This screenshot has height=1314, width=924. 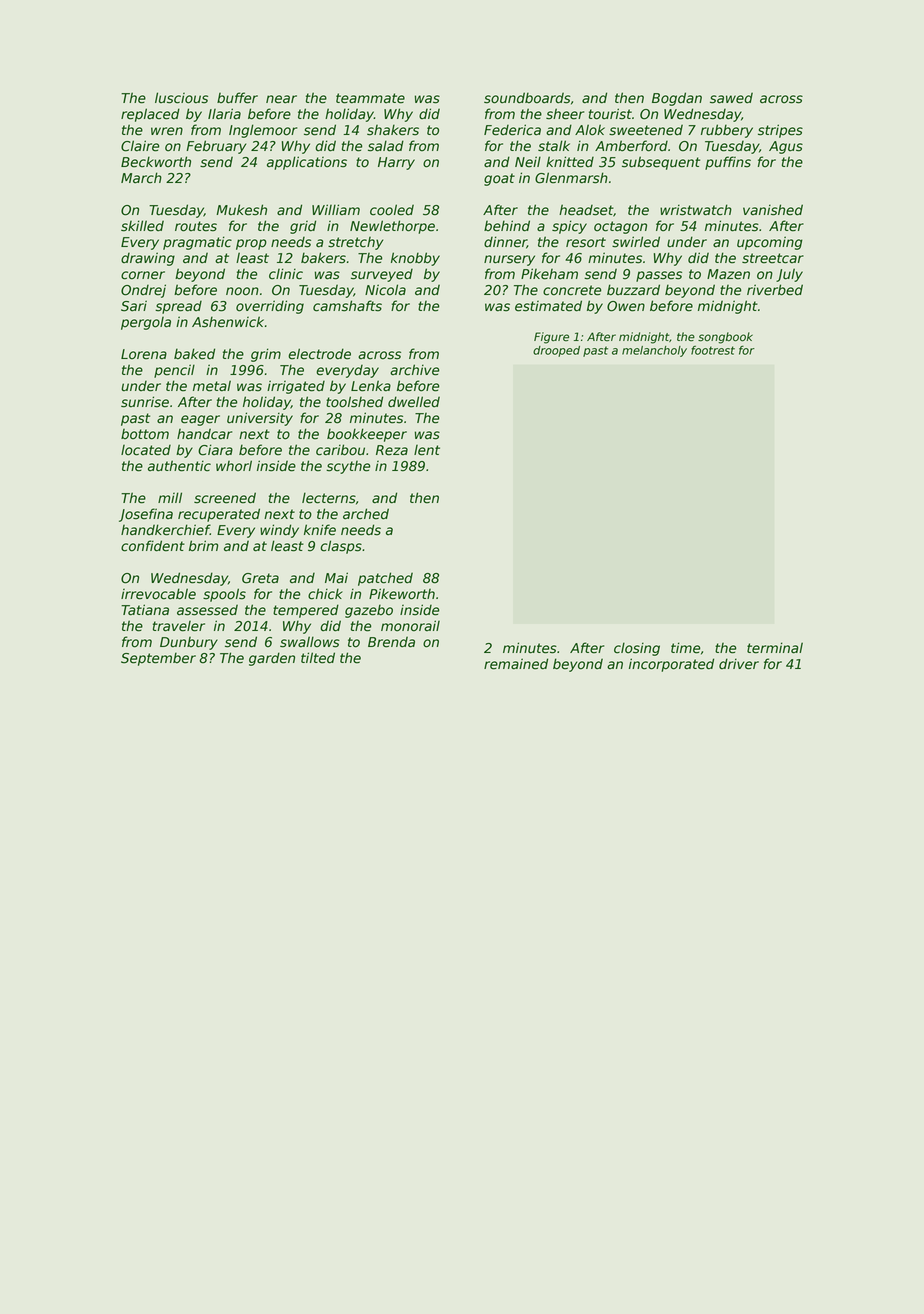 I want to click on clinic, so click(x=286, y=274).
